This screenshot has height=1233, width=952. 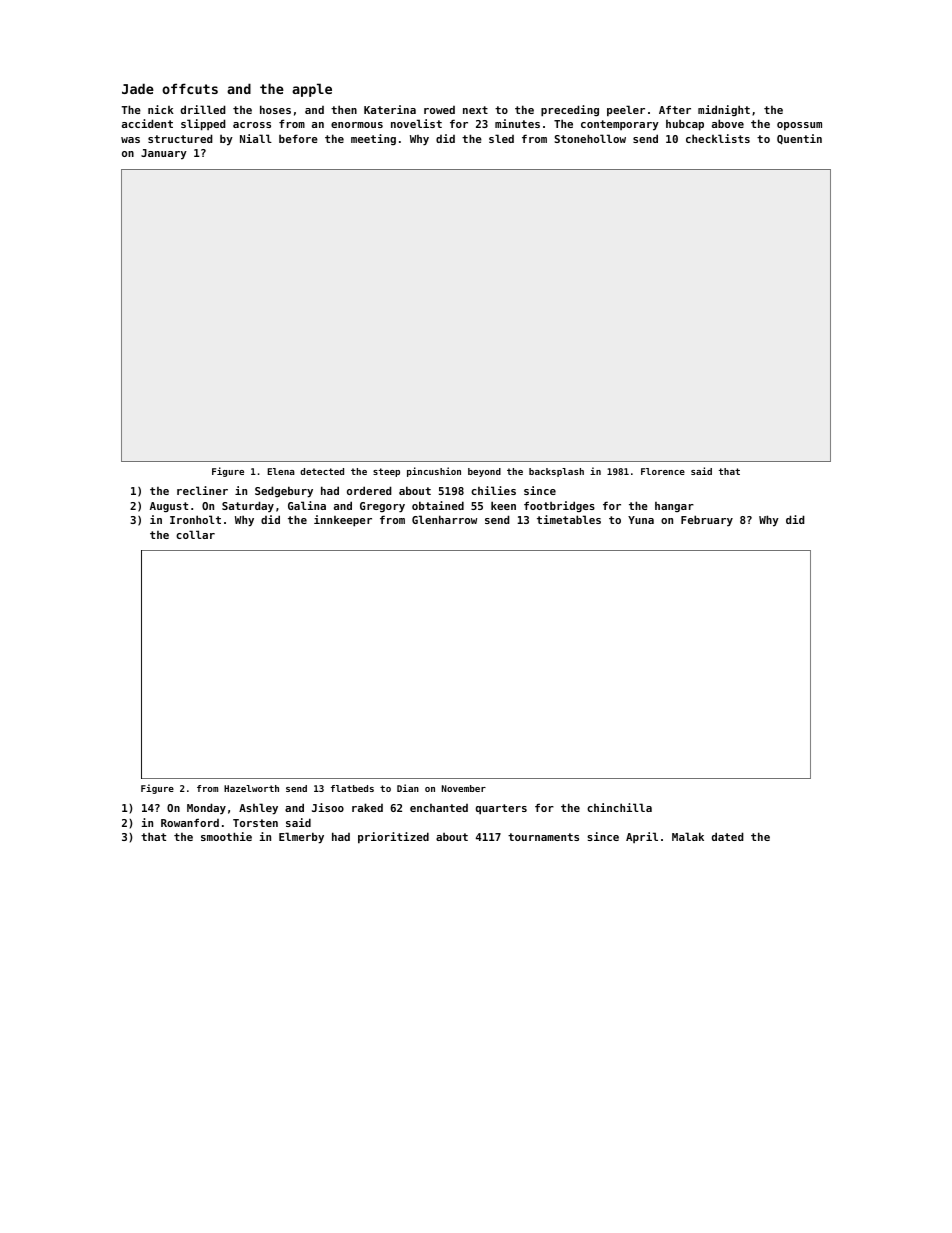 I want to click on collar, so click(x=195, y=534).
